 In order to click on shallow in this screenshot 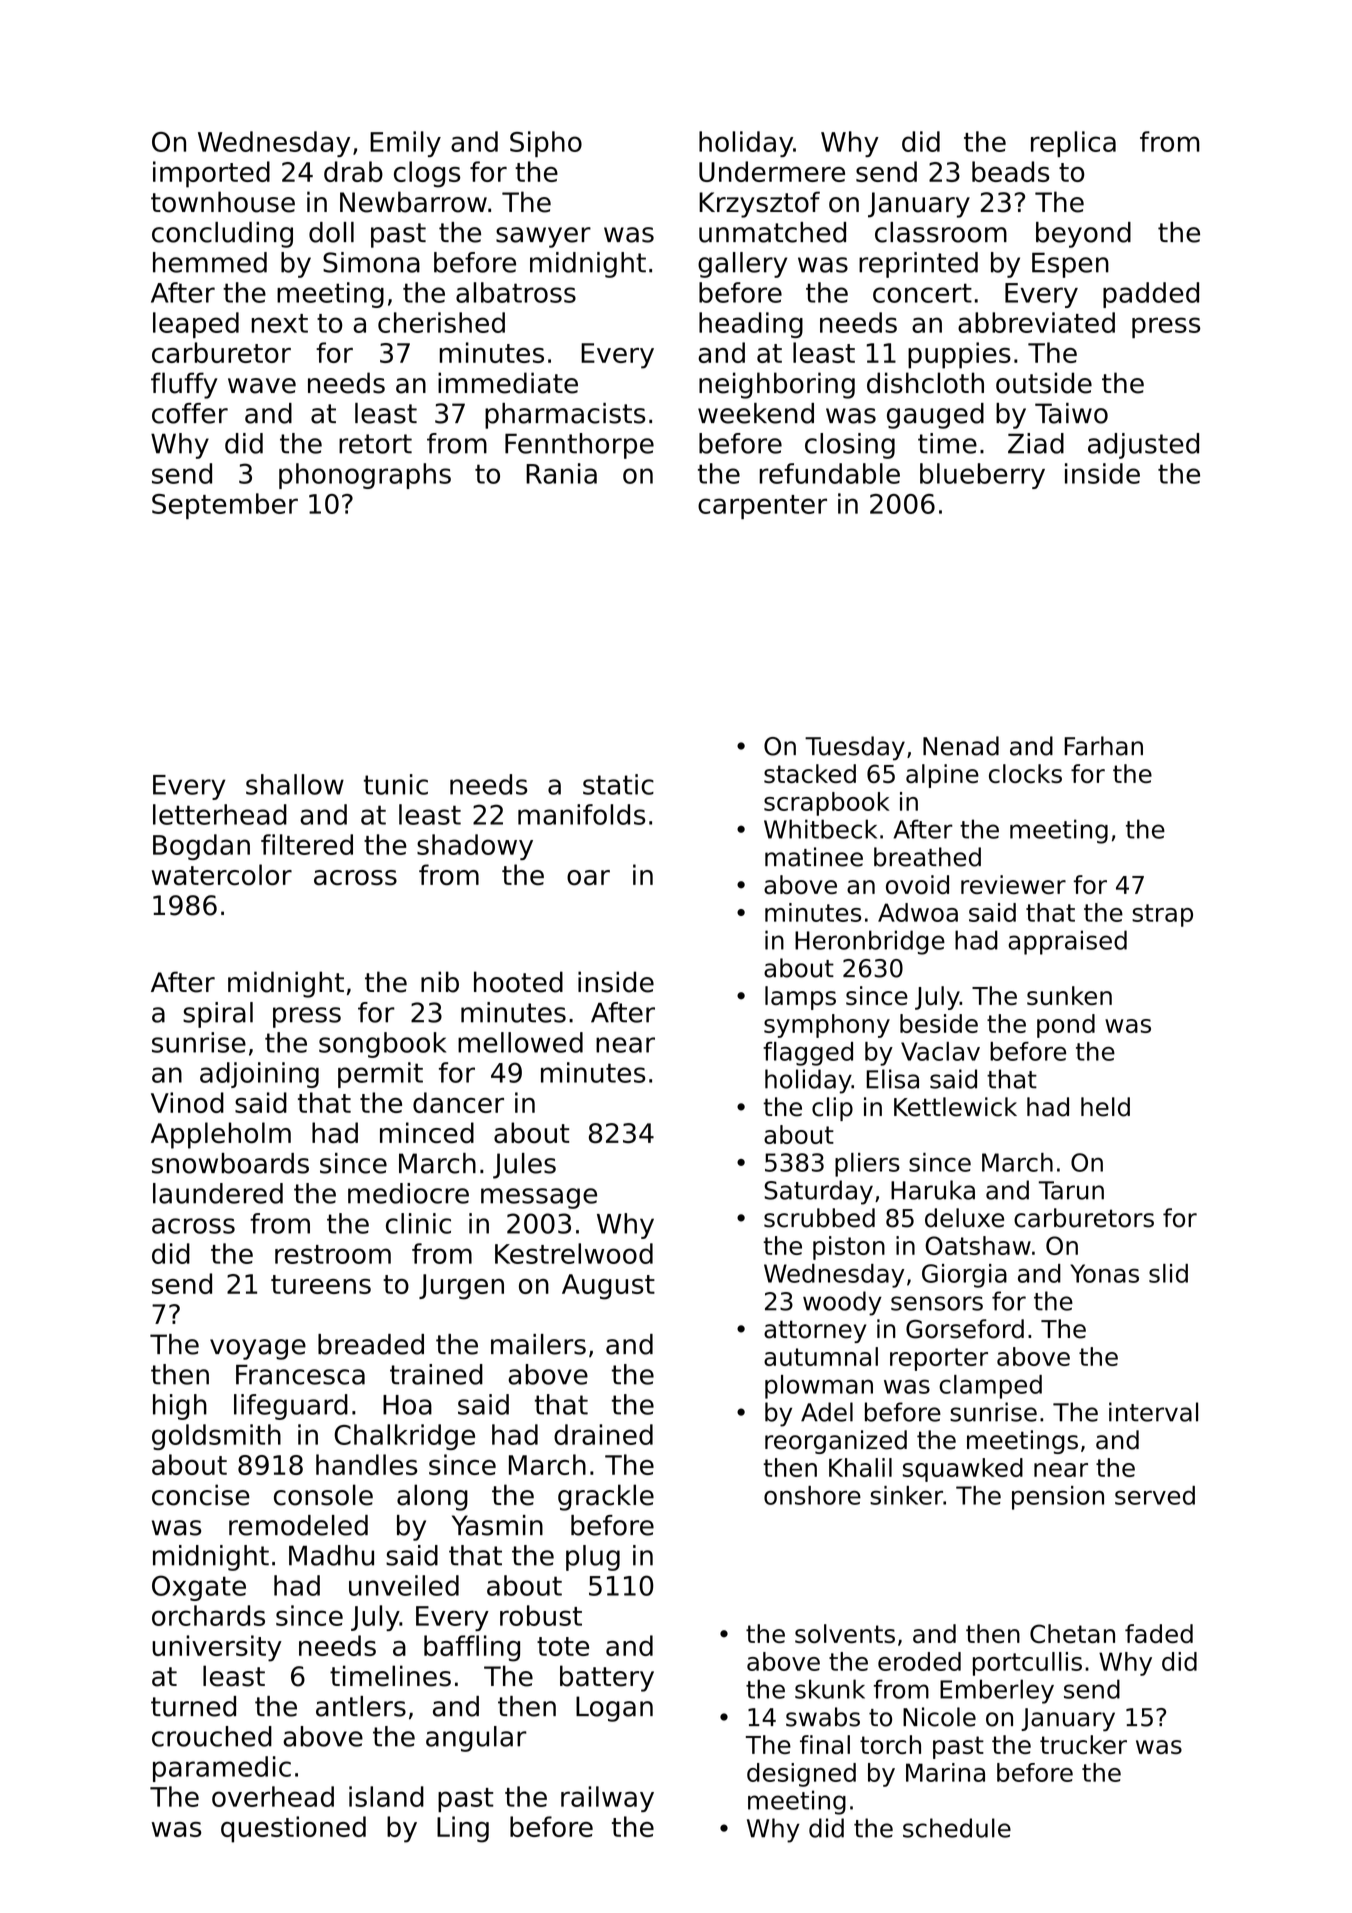, I will do `click(295, 784)`.
